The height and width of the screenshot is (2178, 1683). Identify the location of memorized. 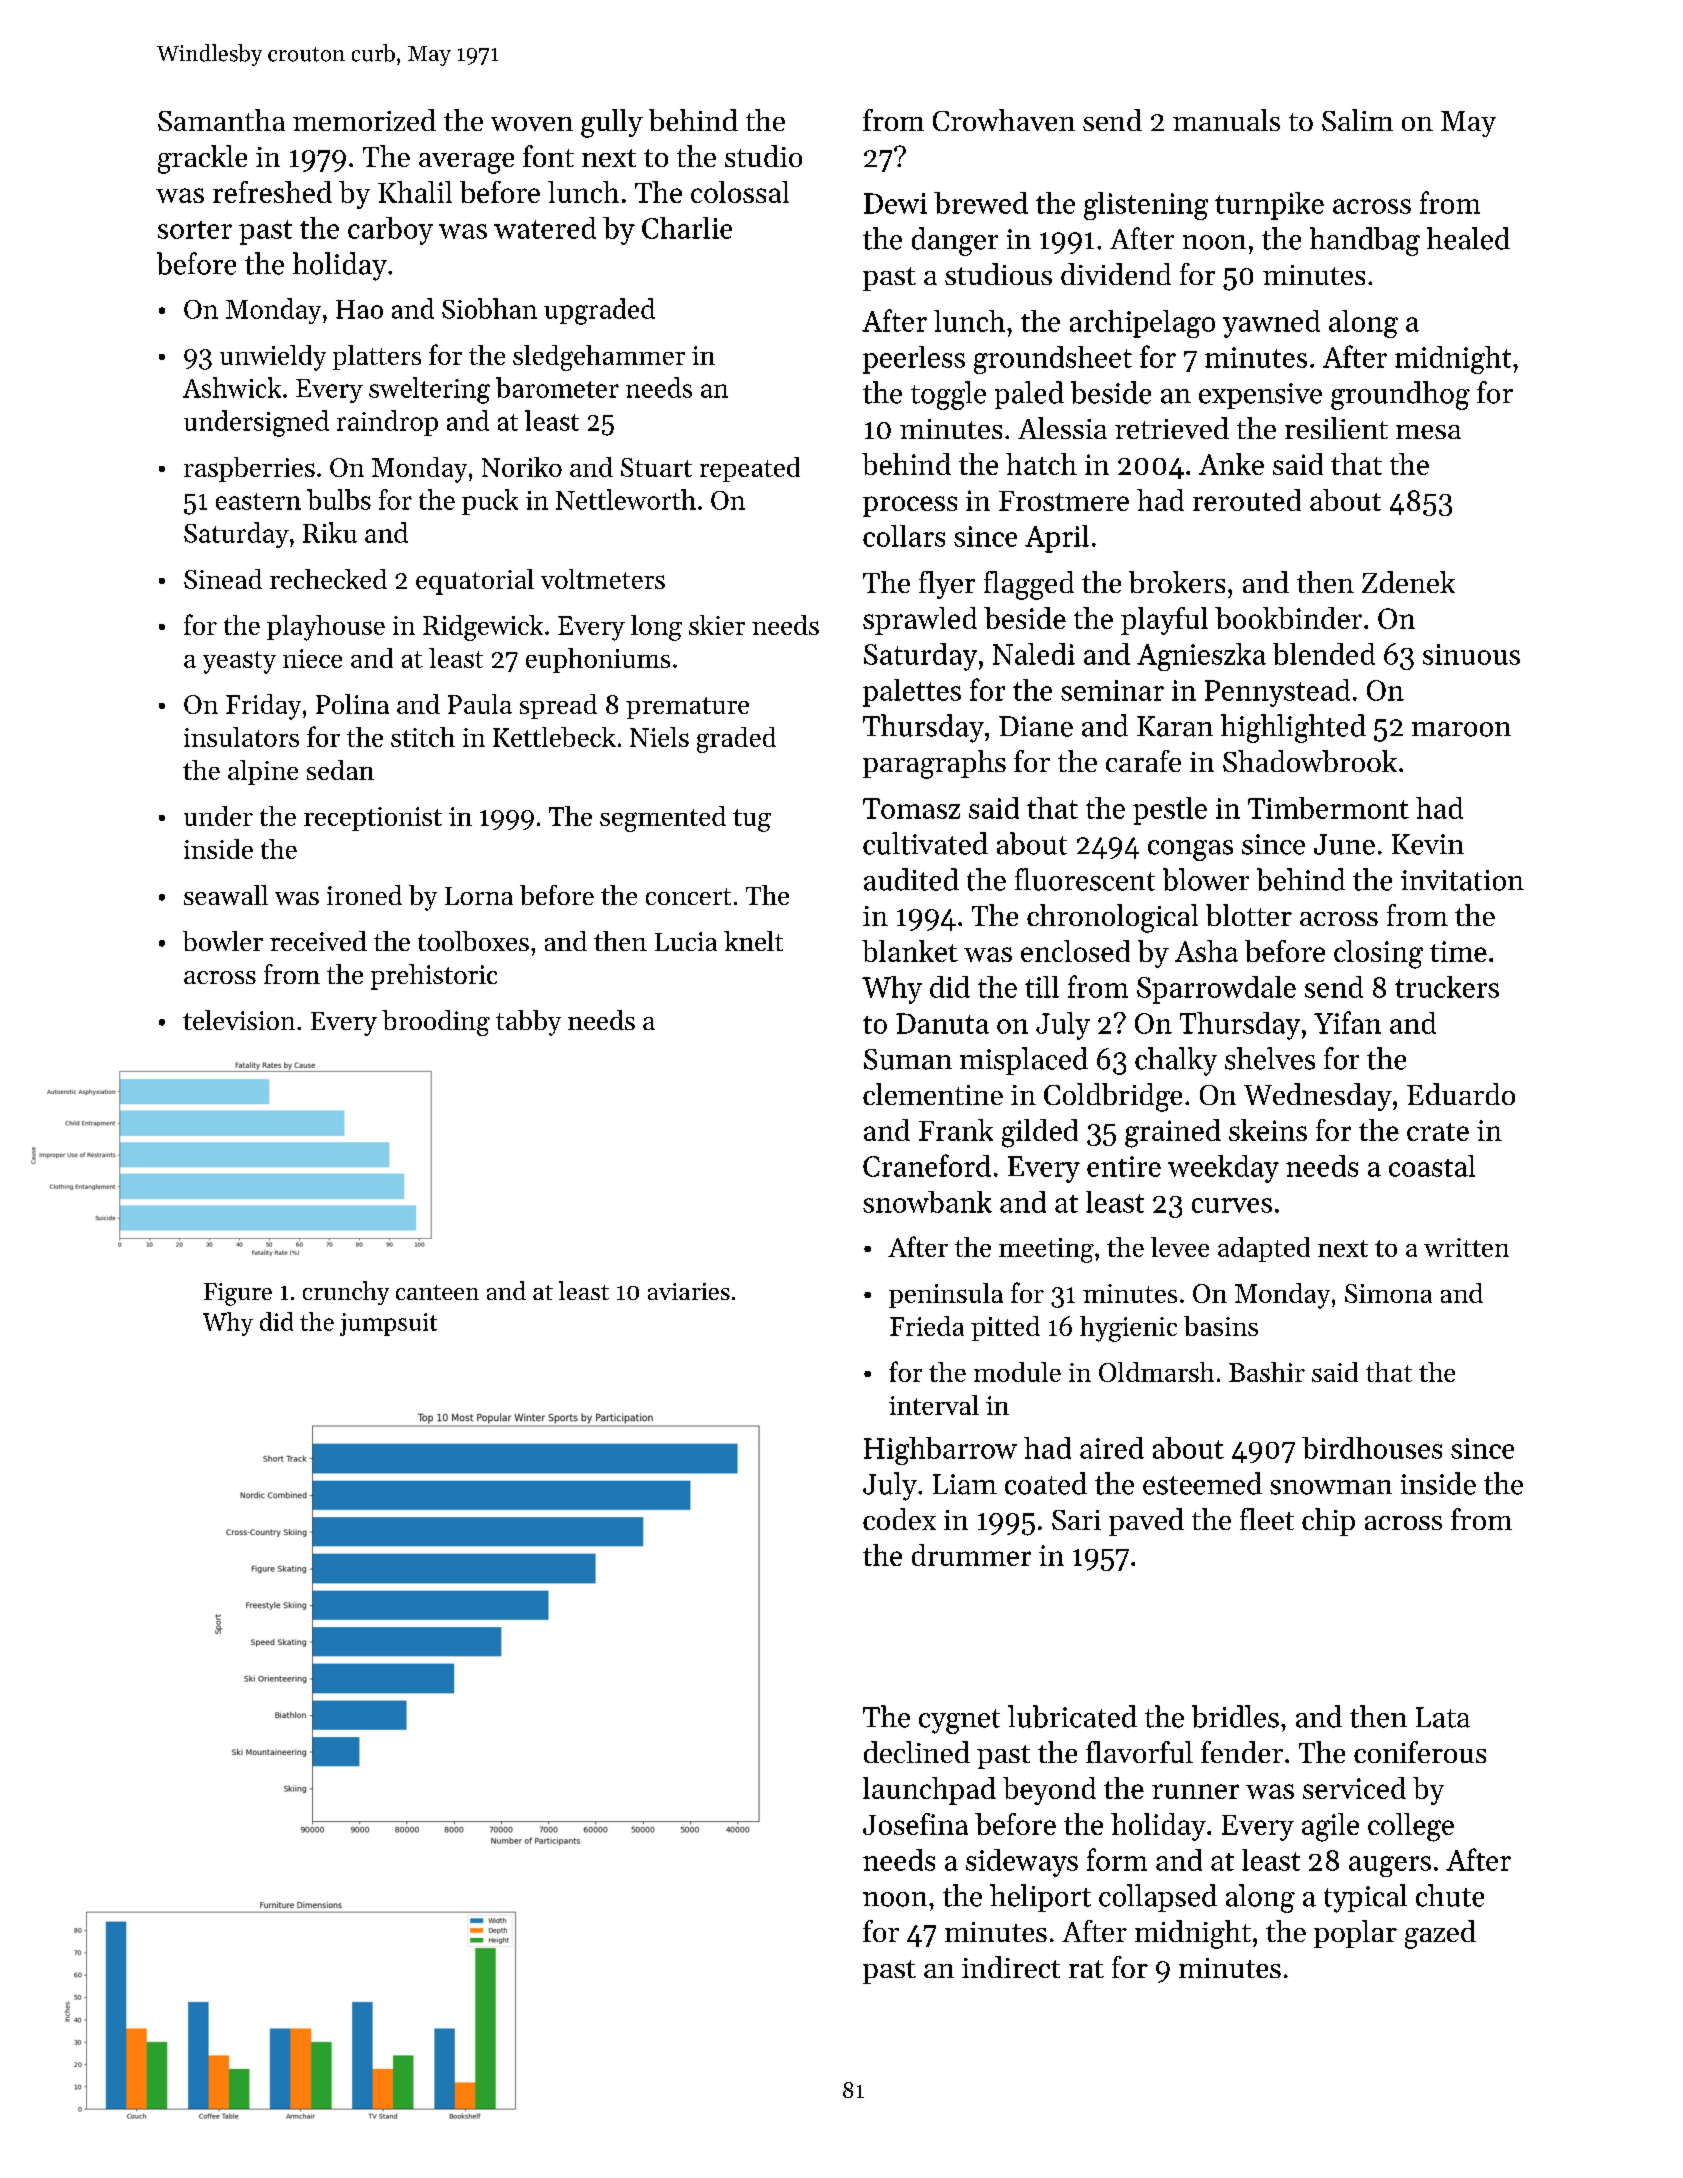
(364, 120).
